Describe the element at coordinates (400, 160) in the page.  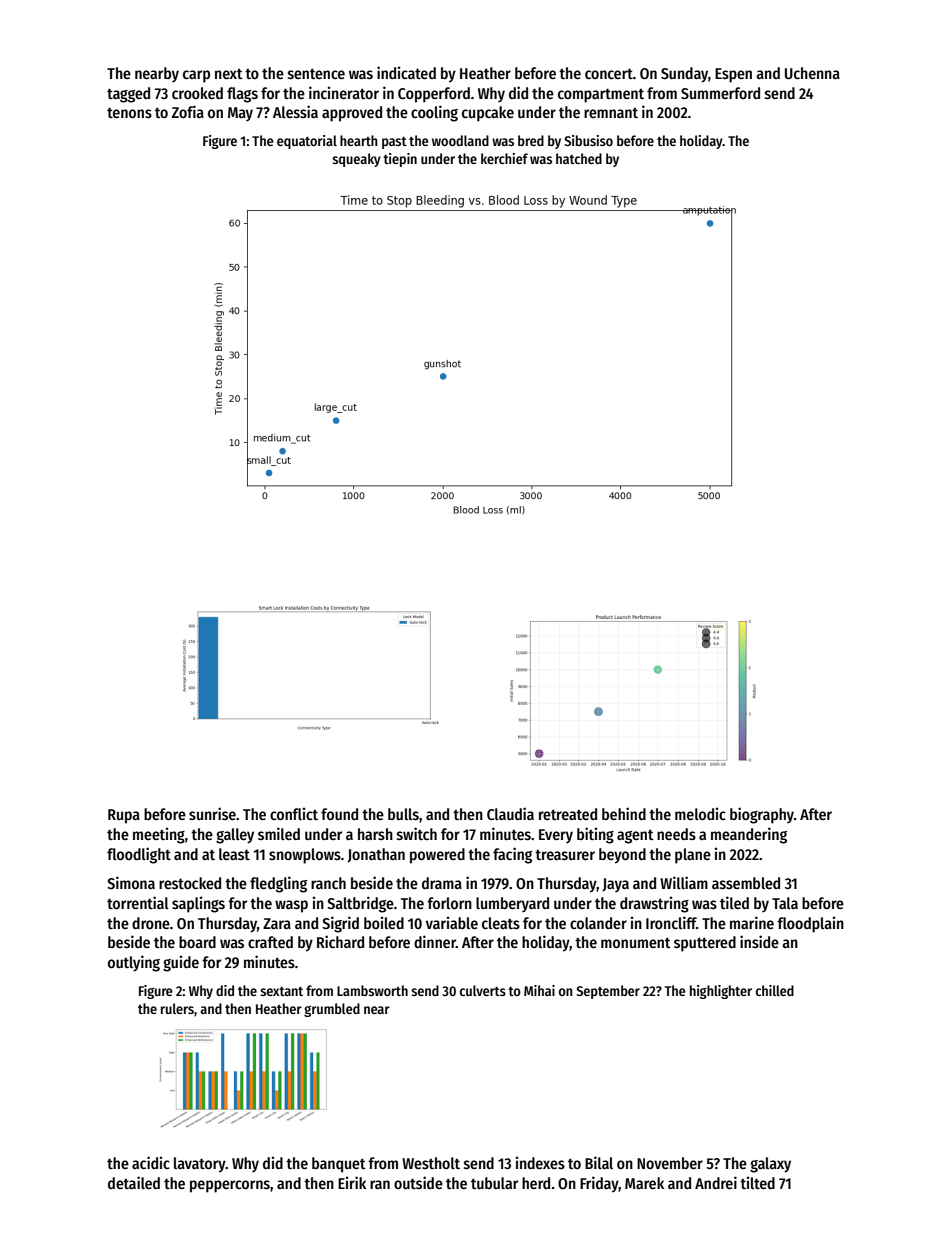
I see `tiepin` at that location.
